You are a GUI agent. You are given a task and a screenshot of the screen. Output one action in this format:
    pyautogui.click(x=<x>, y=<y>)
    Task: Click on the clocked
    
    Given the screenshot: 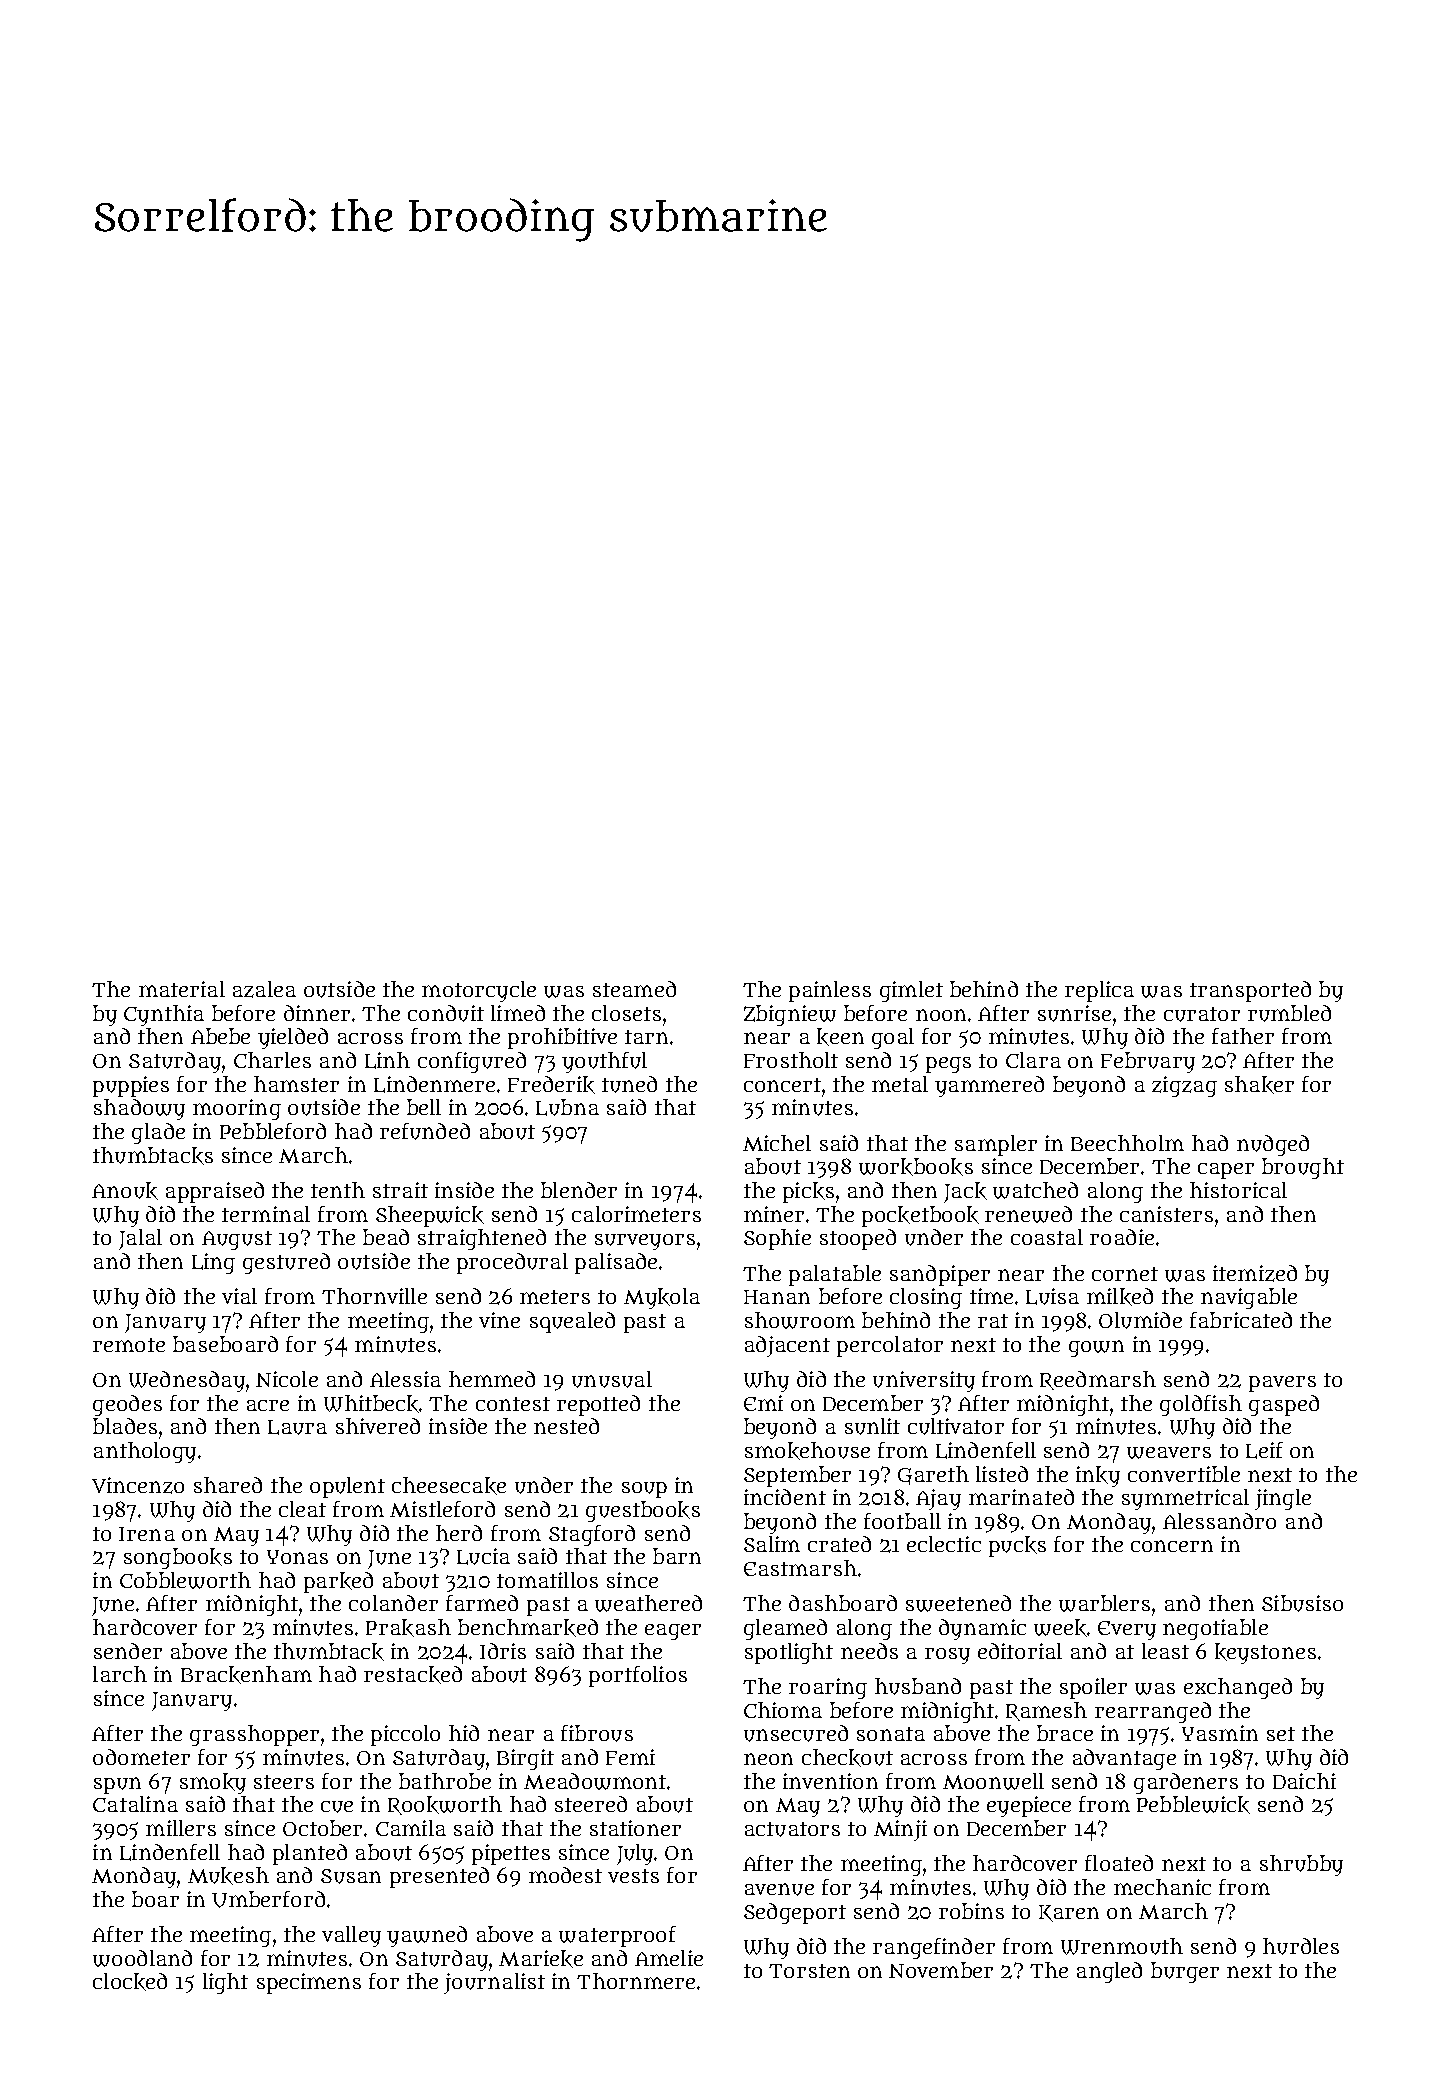 What is the action you would take?
    pyautogui.click(x=130, y=1982)
